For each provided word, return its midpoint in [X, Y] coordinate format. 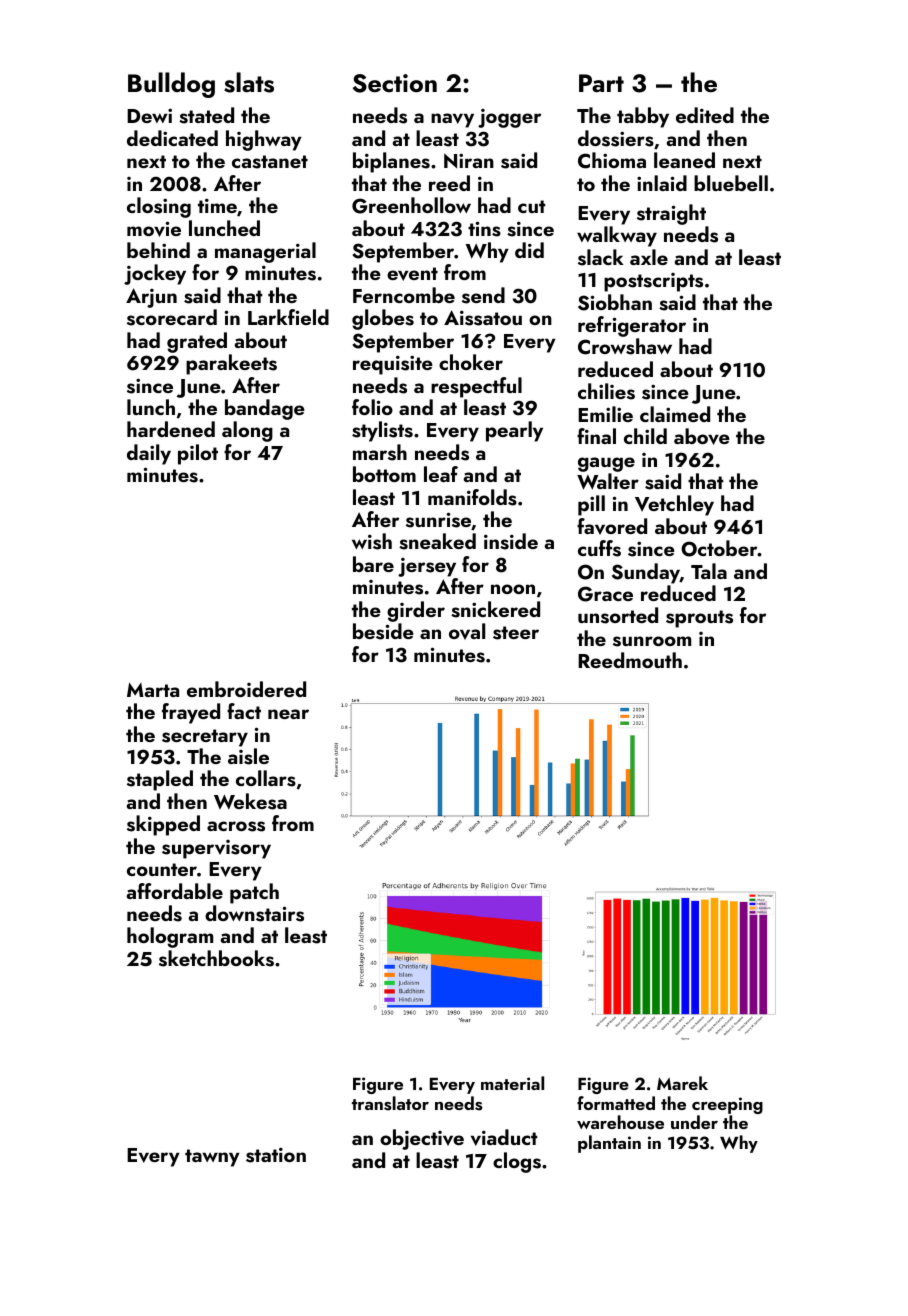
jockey [155, 274]
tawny [212, 1158]
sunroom [652, 641]
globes [383, 319]
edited [705, 115]
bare [373, 564]
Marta [153, 690]
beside [383, 631]
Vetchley [674, 505]
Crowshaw [625, 346]
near [288, 714]
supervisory [216, 849]
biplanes [391, 162]
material [512, 1083]
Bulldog [171, 85]
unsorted [618, 615]
